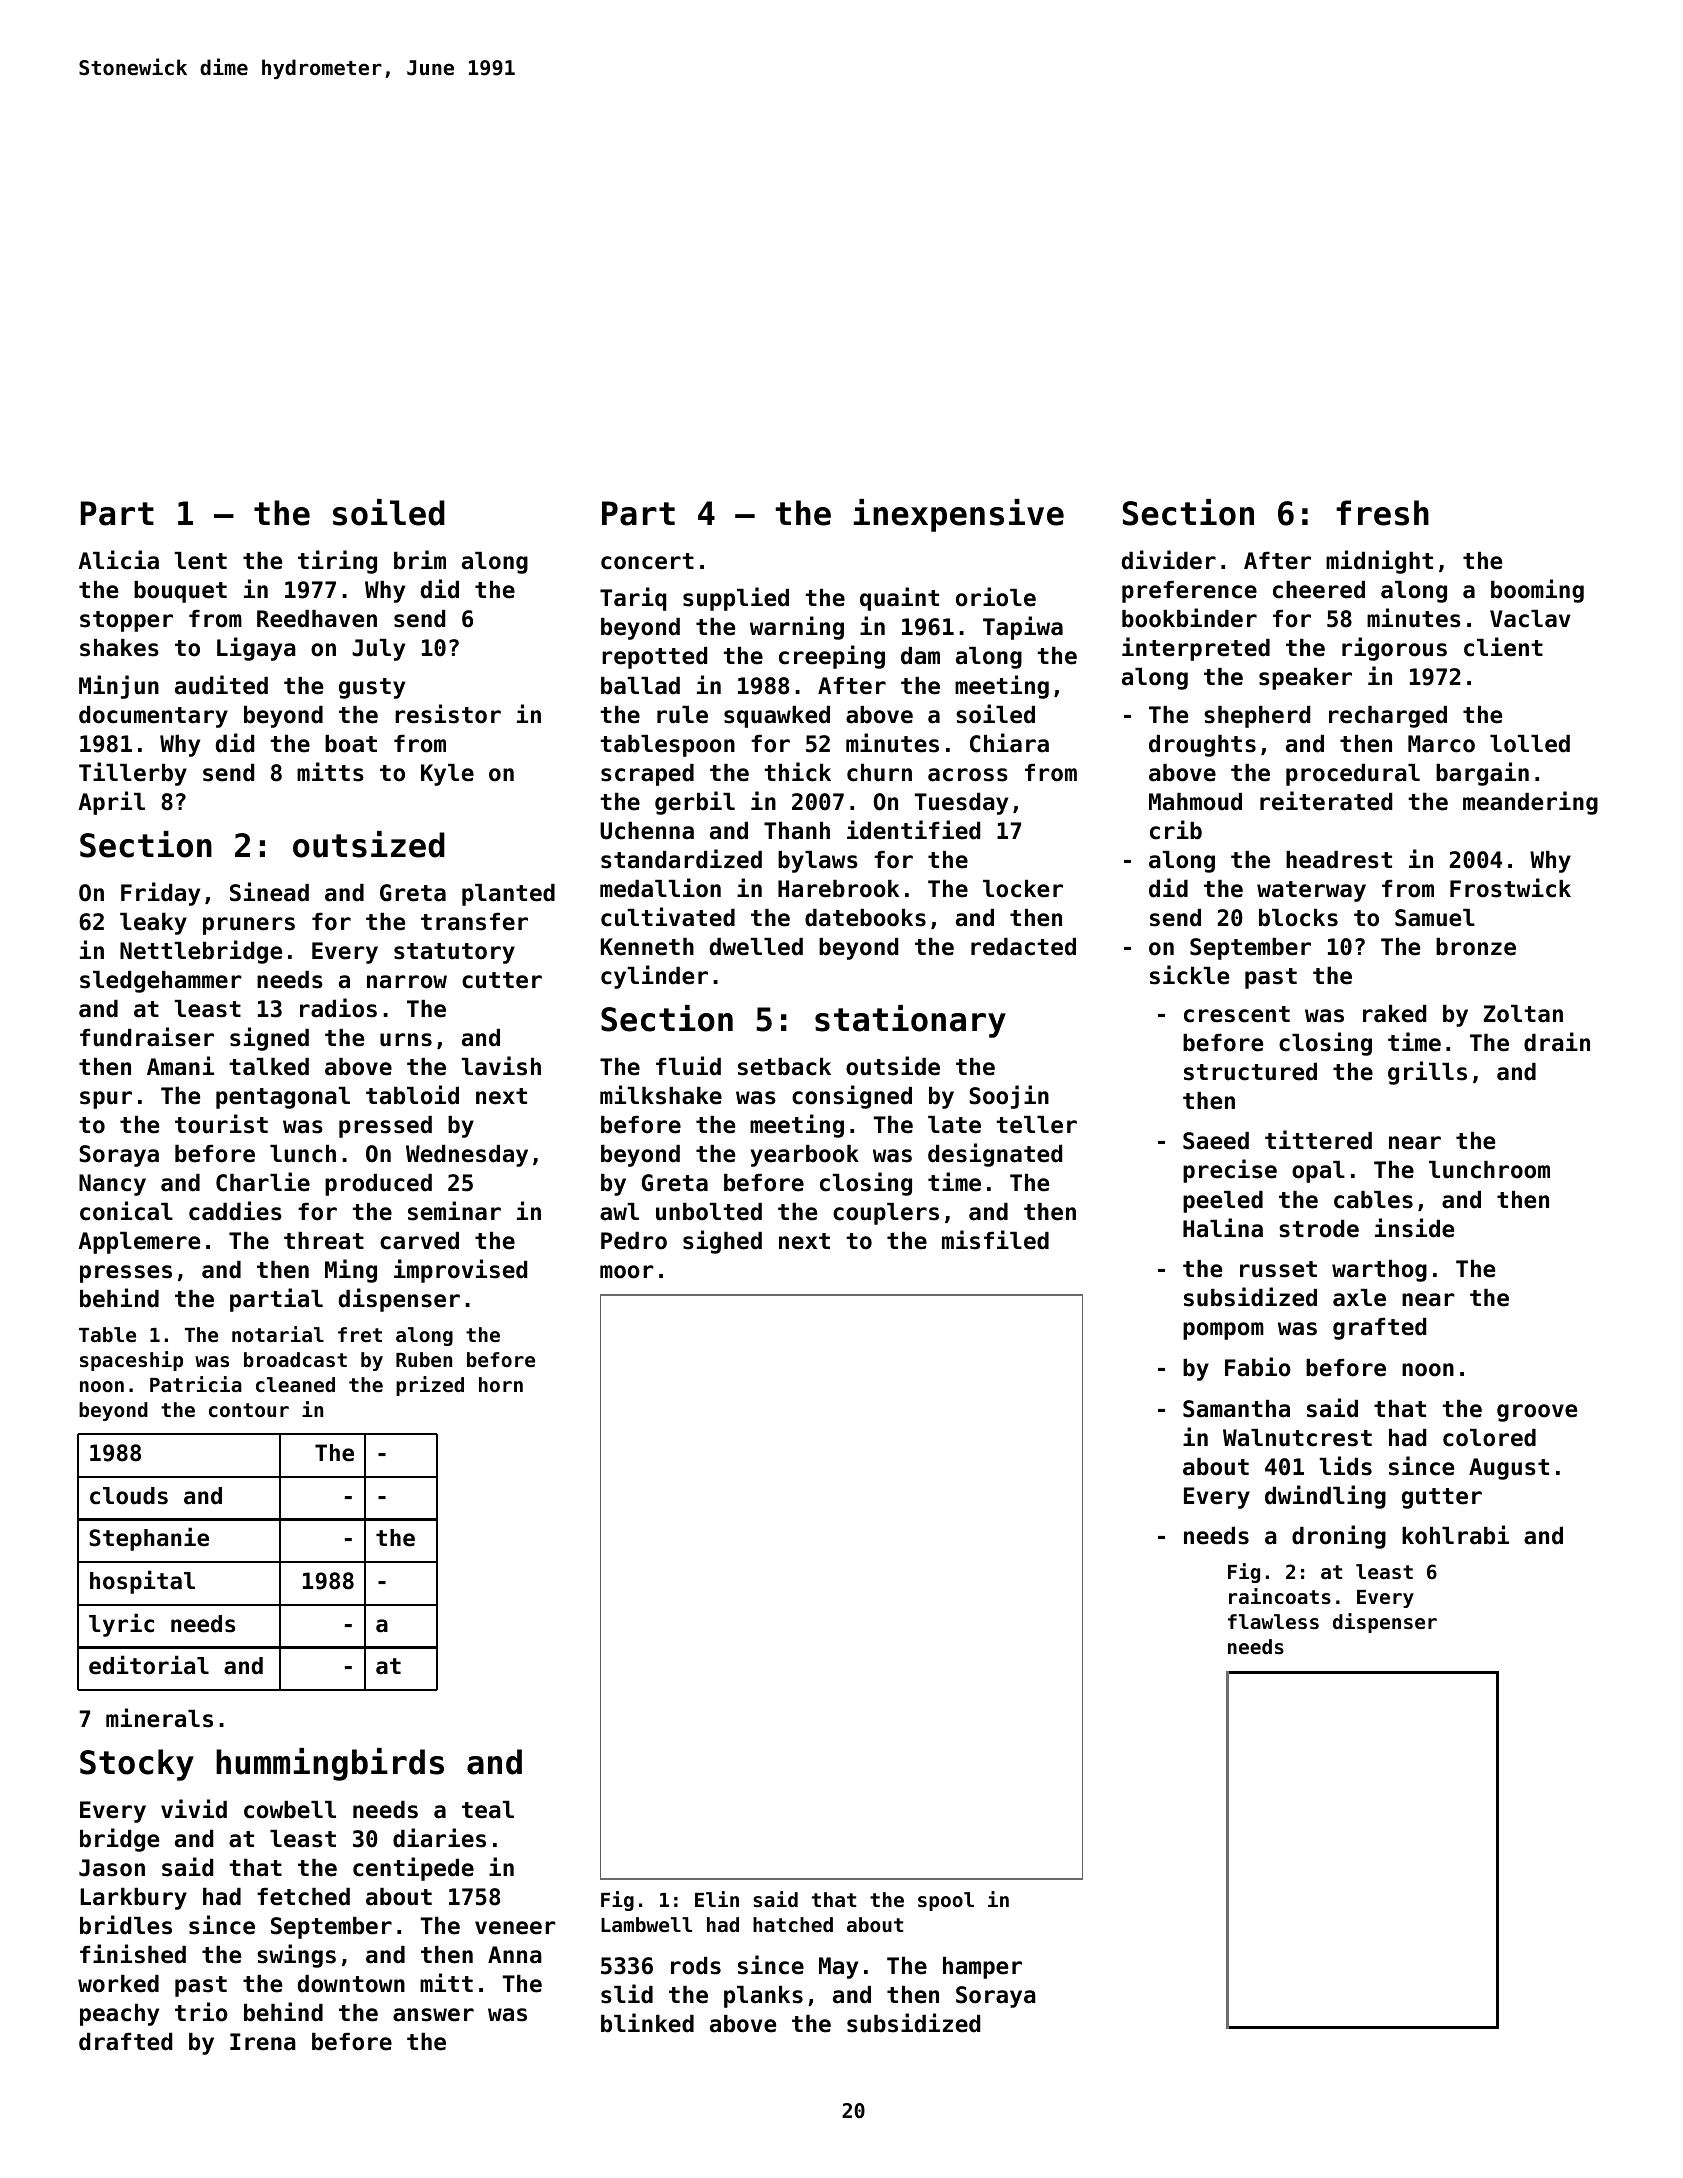 This screenshot has width=1683, height=2178. What do you see at coordinates (647, 2023) in the screenshot?
I see `blinked` at bounding box center [647, 2023].
